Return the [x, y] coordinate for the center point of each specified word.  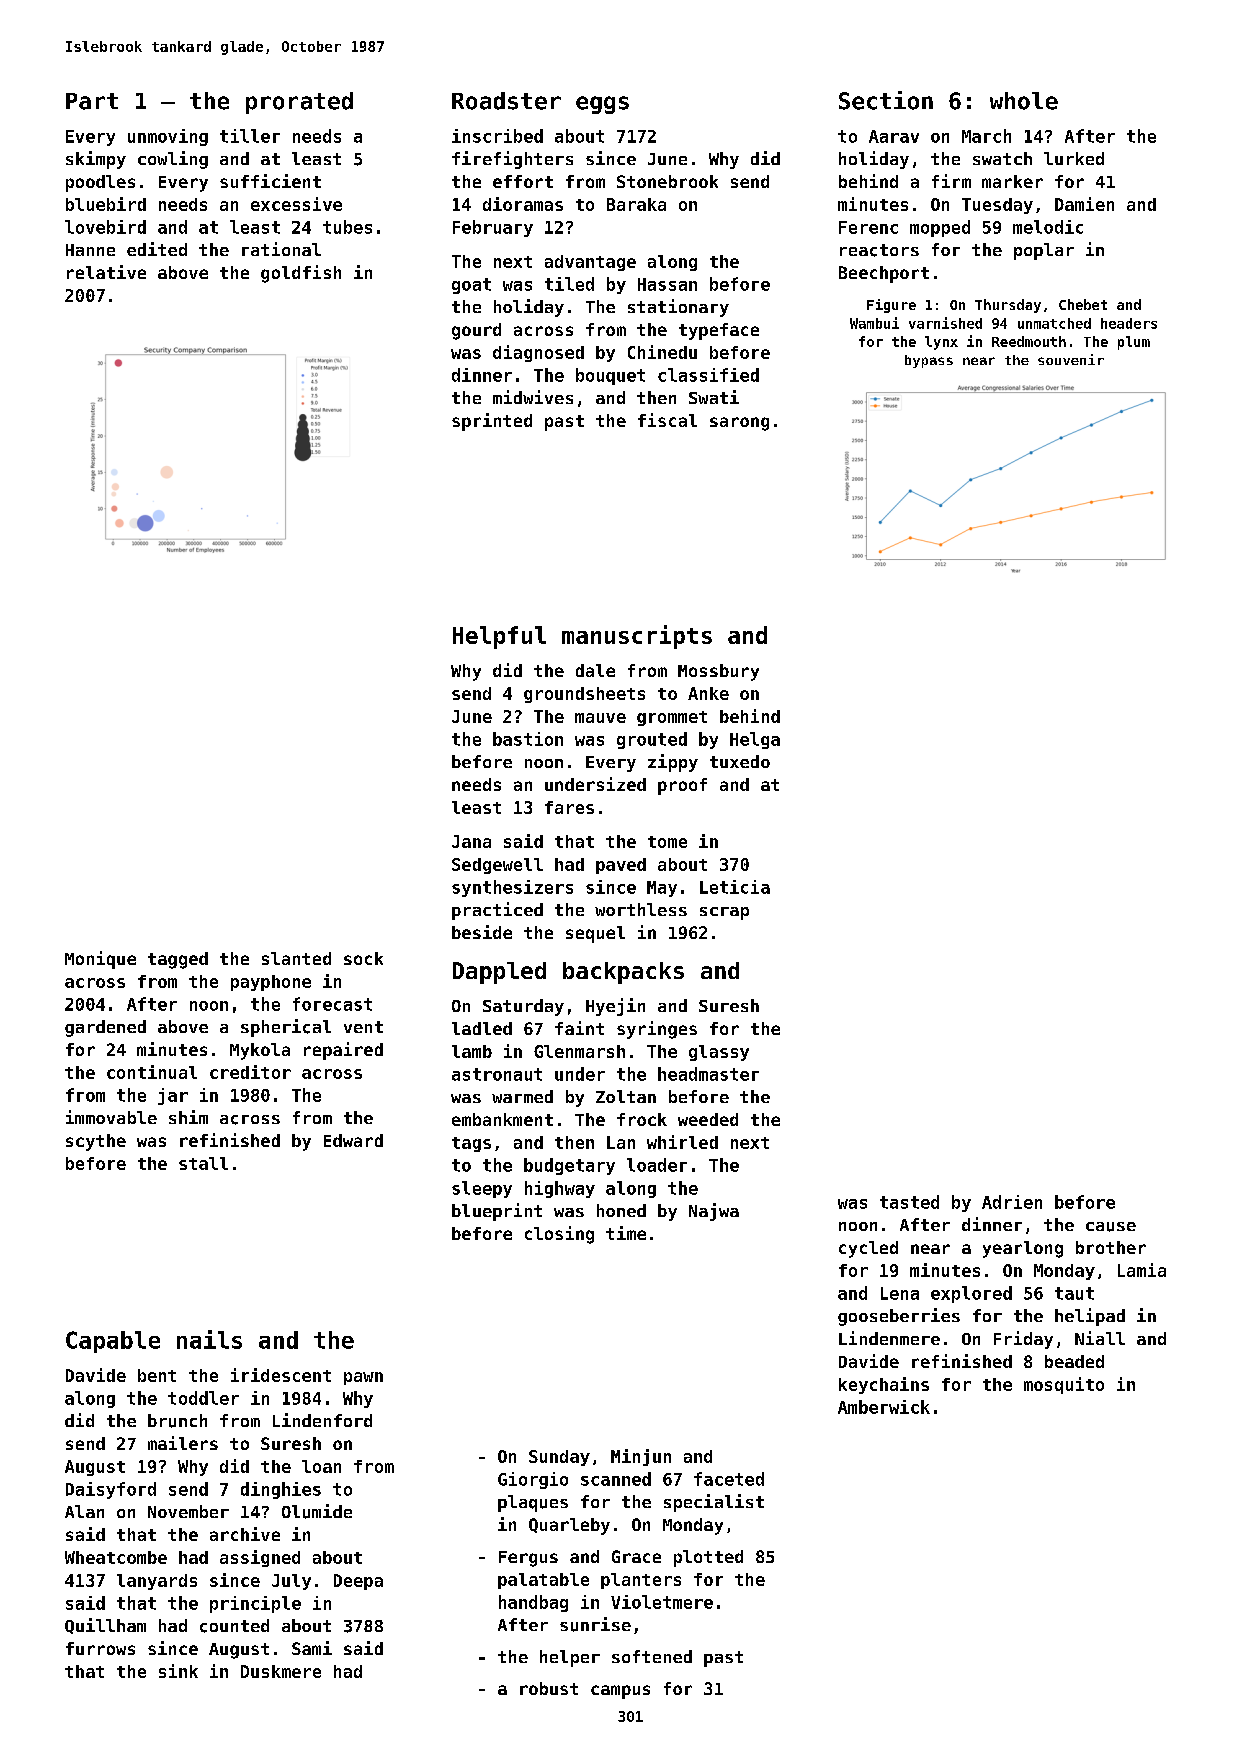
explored [971, 1294]
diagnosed [538, 353]
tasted [909, 1202]
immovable [111, 1117]
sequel [595, 934]
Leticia [735, 887]
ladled [482, 1028]
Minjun [641, 1457]
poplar [1044, 251]
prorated [299, 103]
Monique [100, 960]
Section [886, 100]
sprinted [492, 422]
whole [1024, 101]
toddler [203, 1398]
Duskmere [281, 1671]
